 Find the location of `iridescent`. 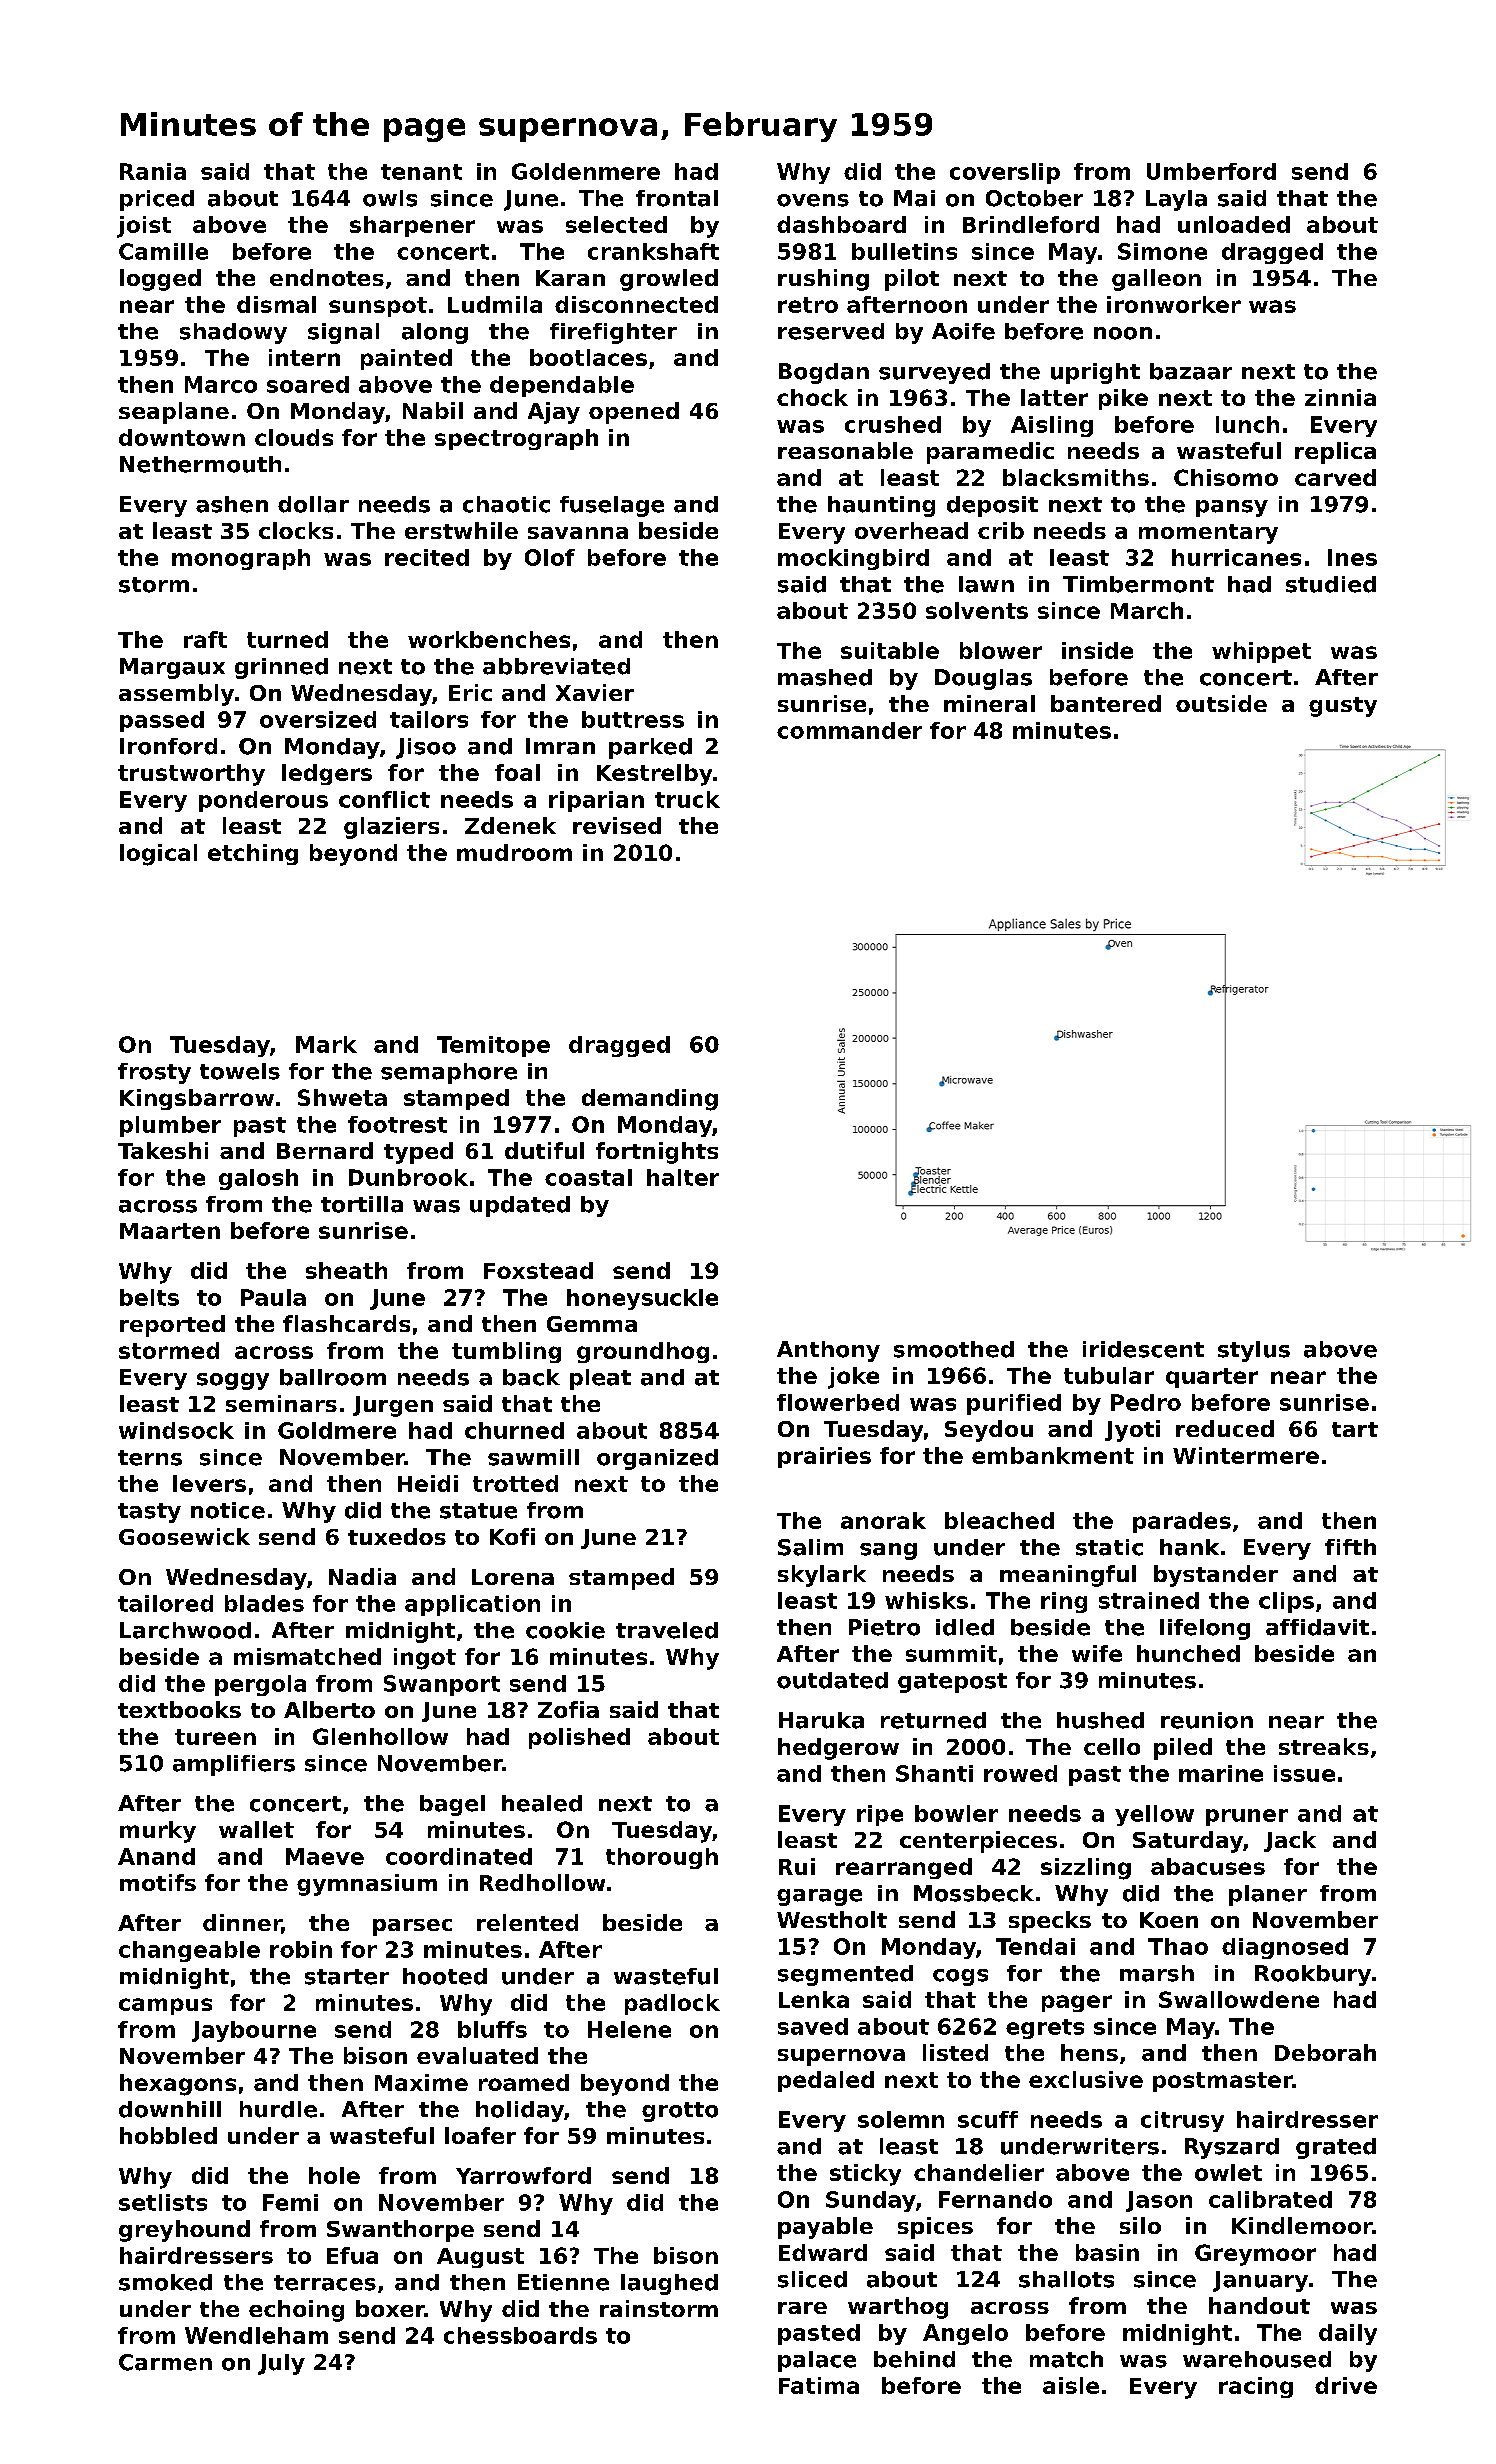

iridescent is located at coordinates (1143, 1349).
